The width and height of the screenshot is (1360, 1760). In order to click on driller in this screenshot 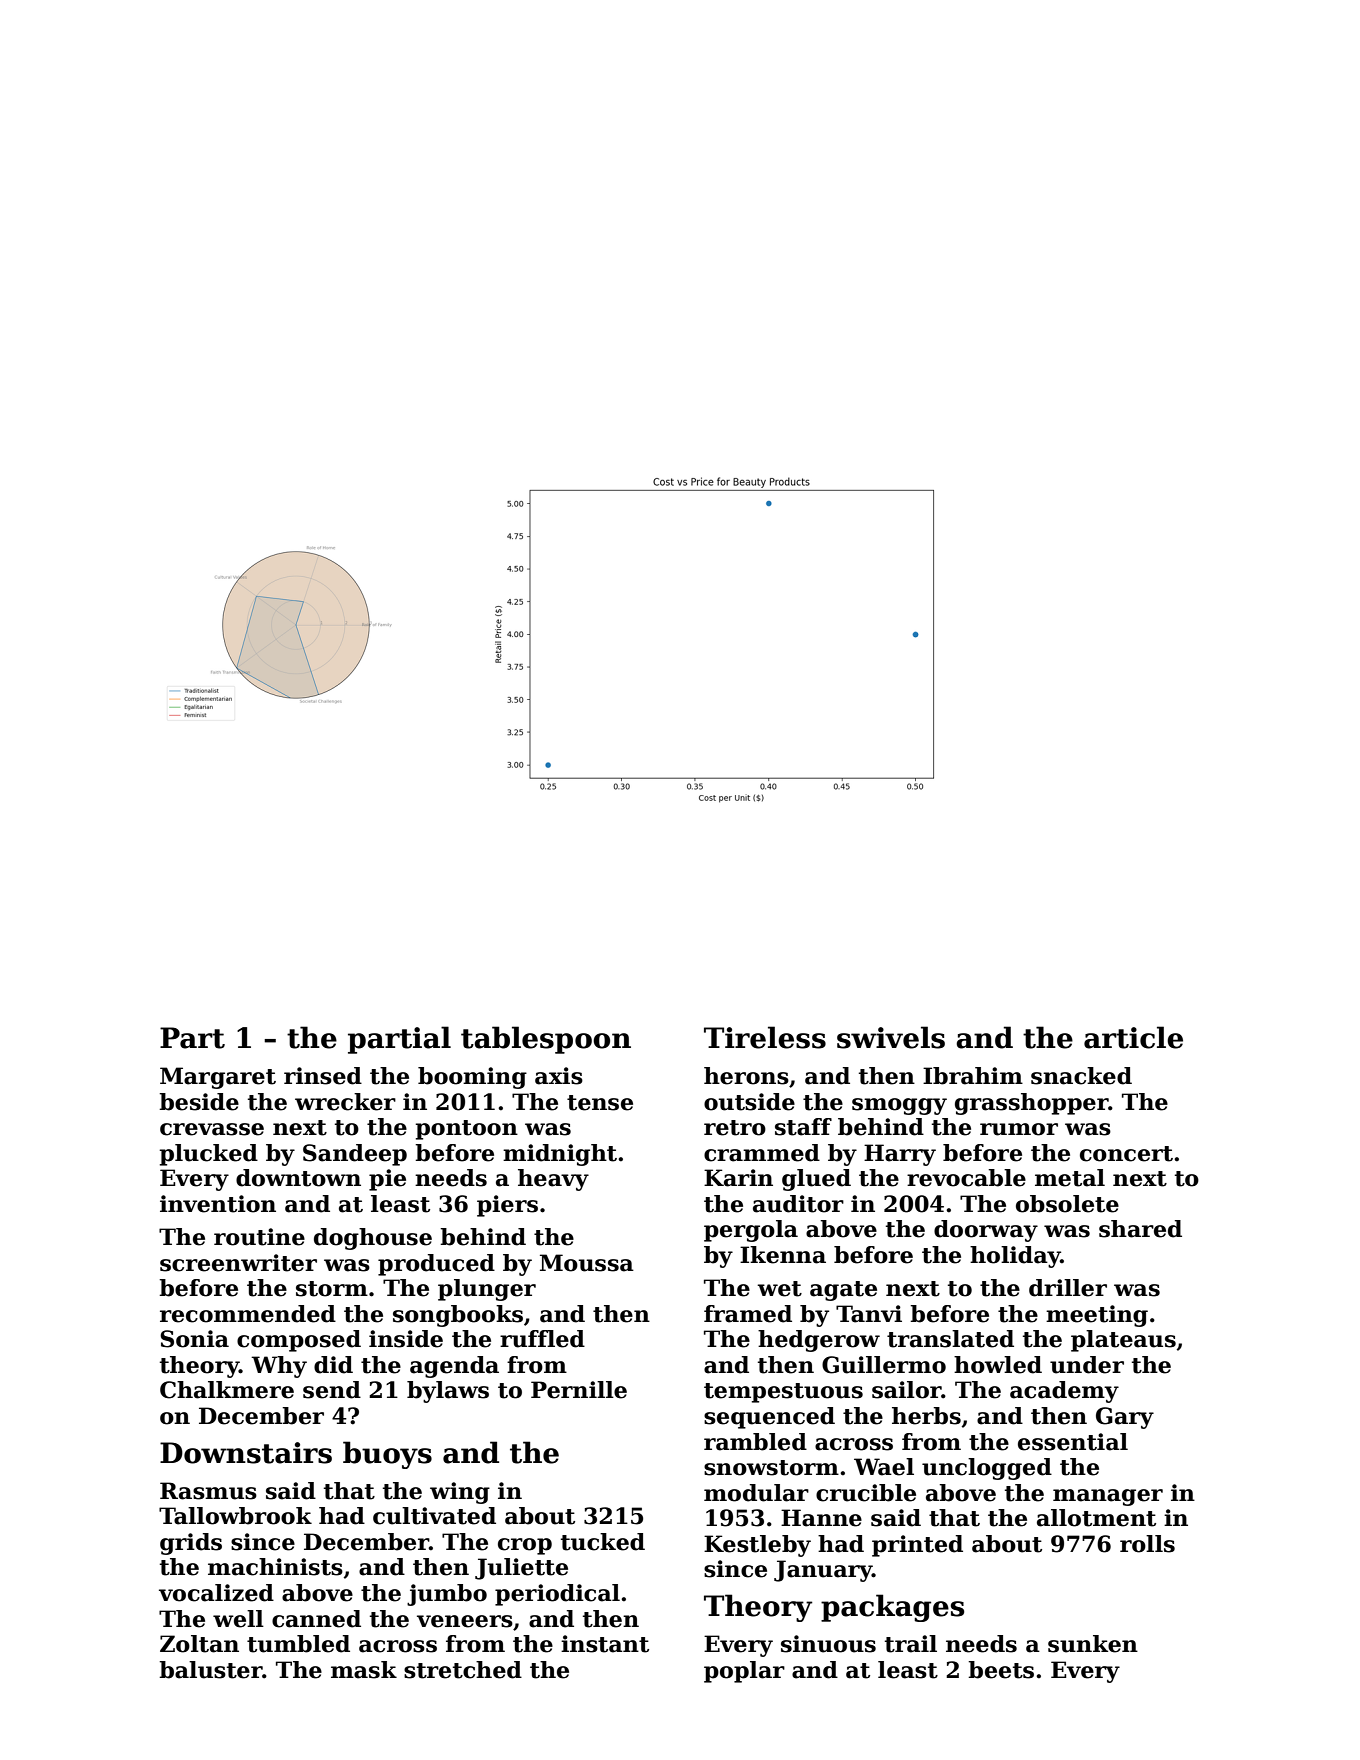, I will do `click(1068, 1288)`.
